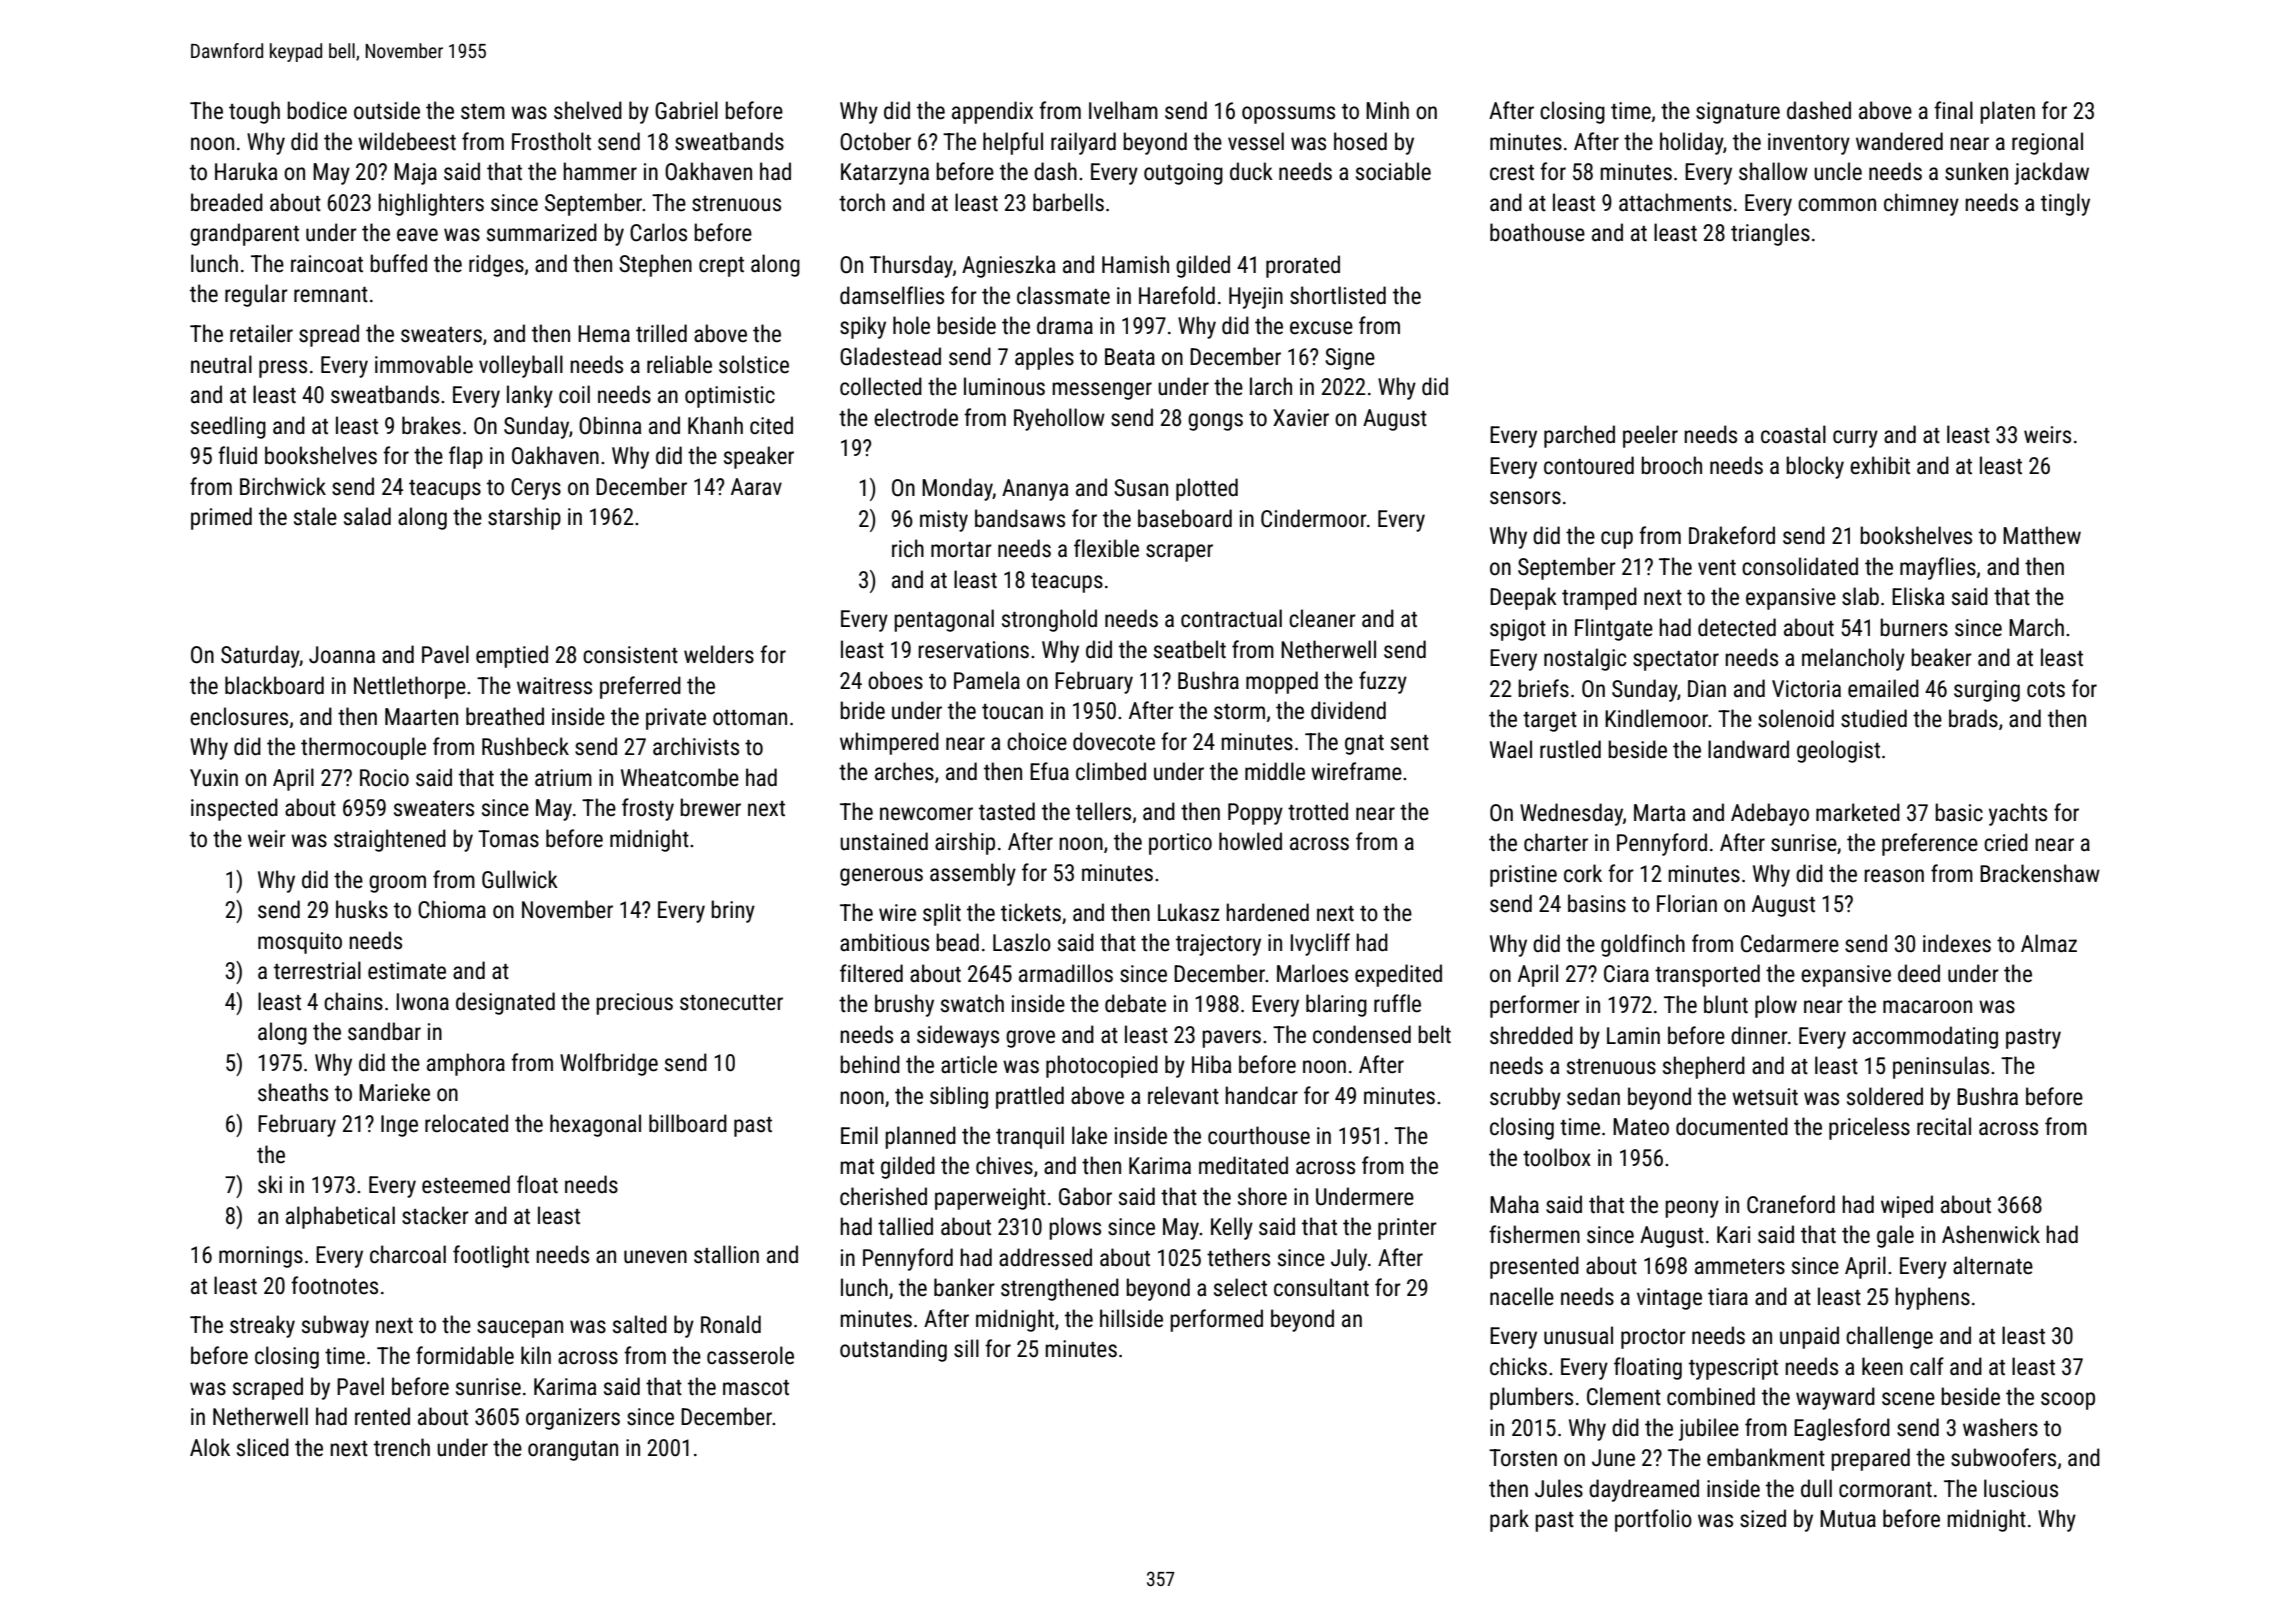 This screenshot has width=2292, height=1620. I want to click on wayward, so click(1835, 1398).
